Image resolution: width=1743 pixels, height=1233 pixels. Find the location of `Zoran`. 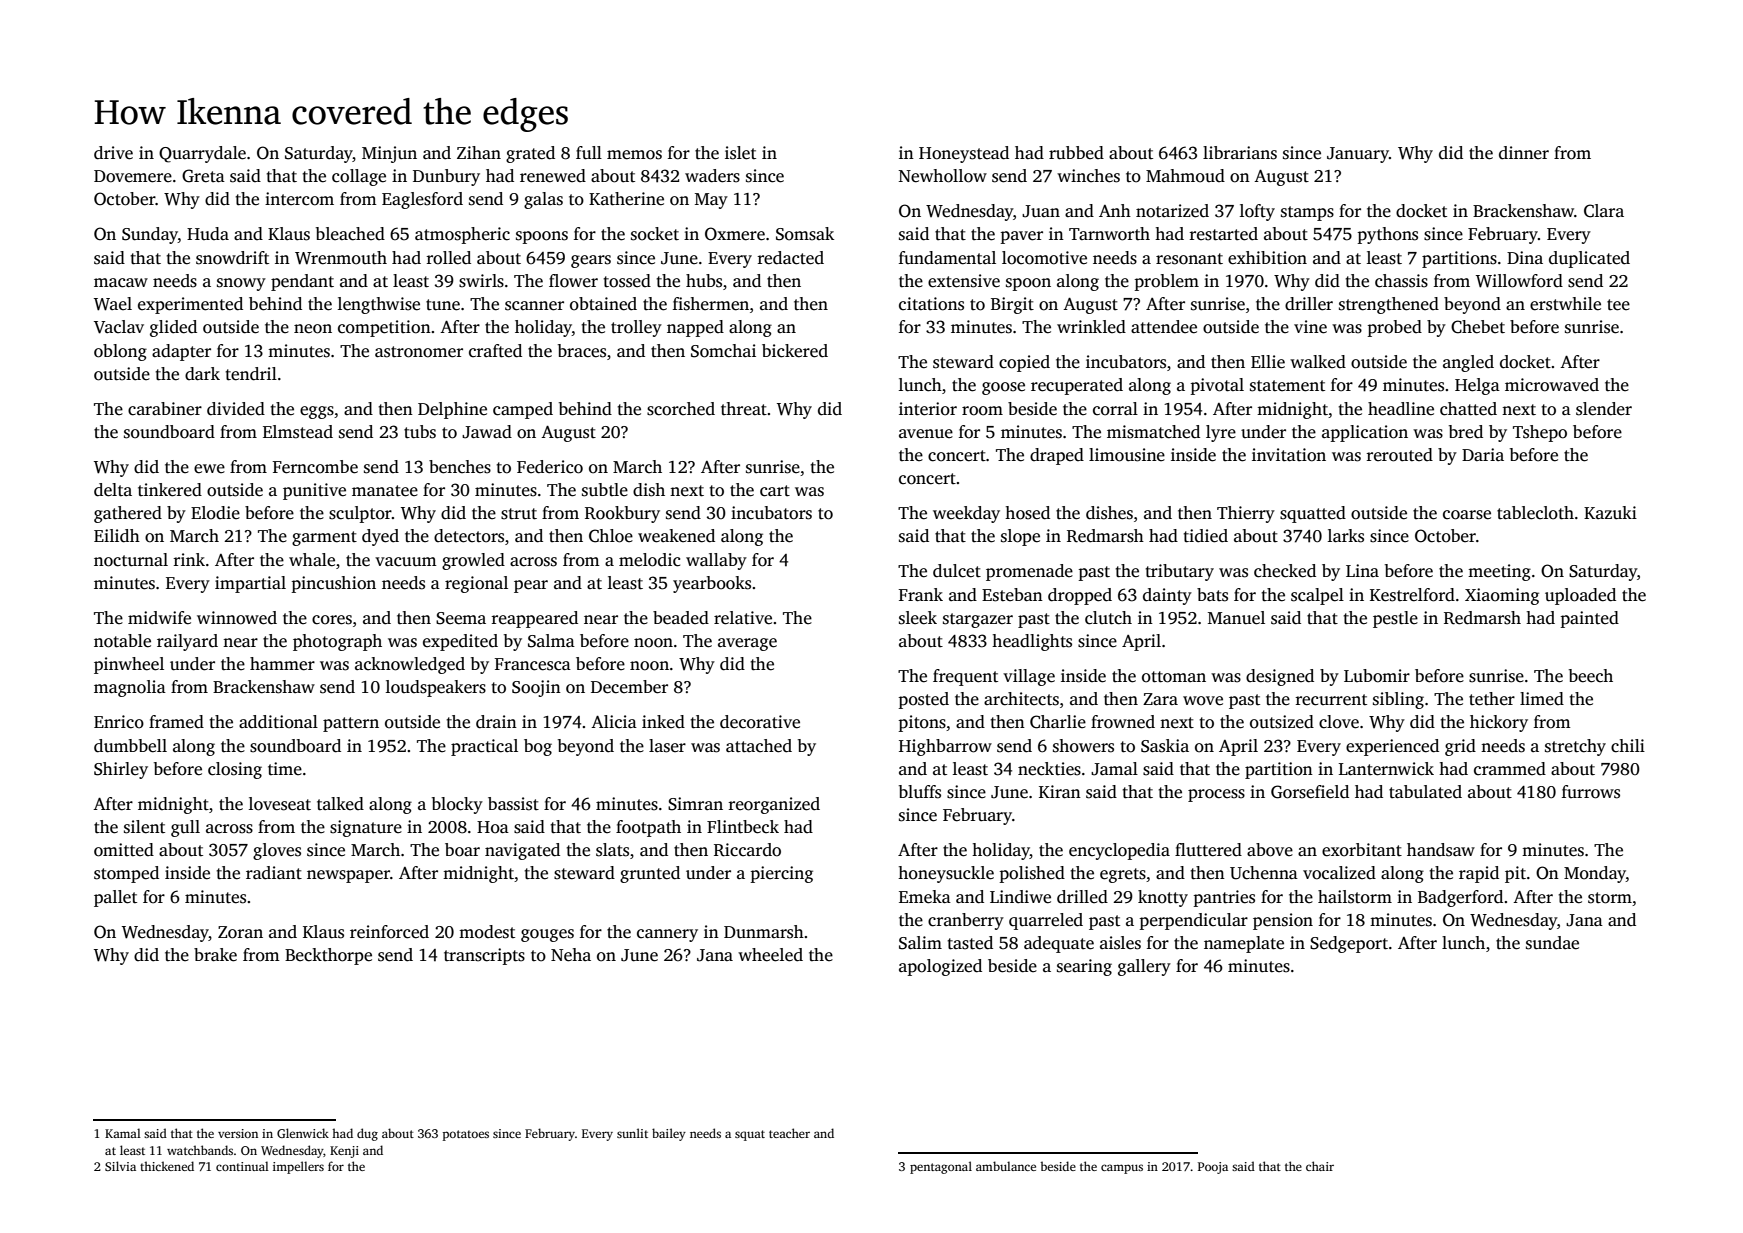

Zoran is located at coordinates (240, 932).
